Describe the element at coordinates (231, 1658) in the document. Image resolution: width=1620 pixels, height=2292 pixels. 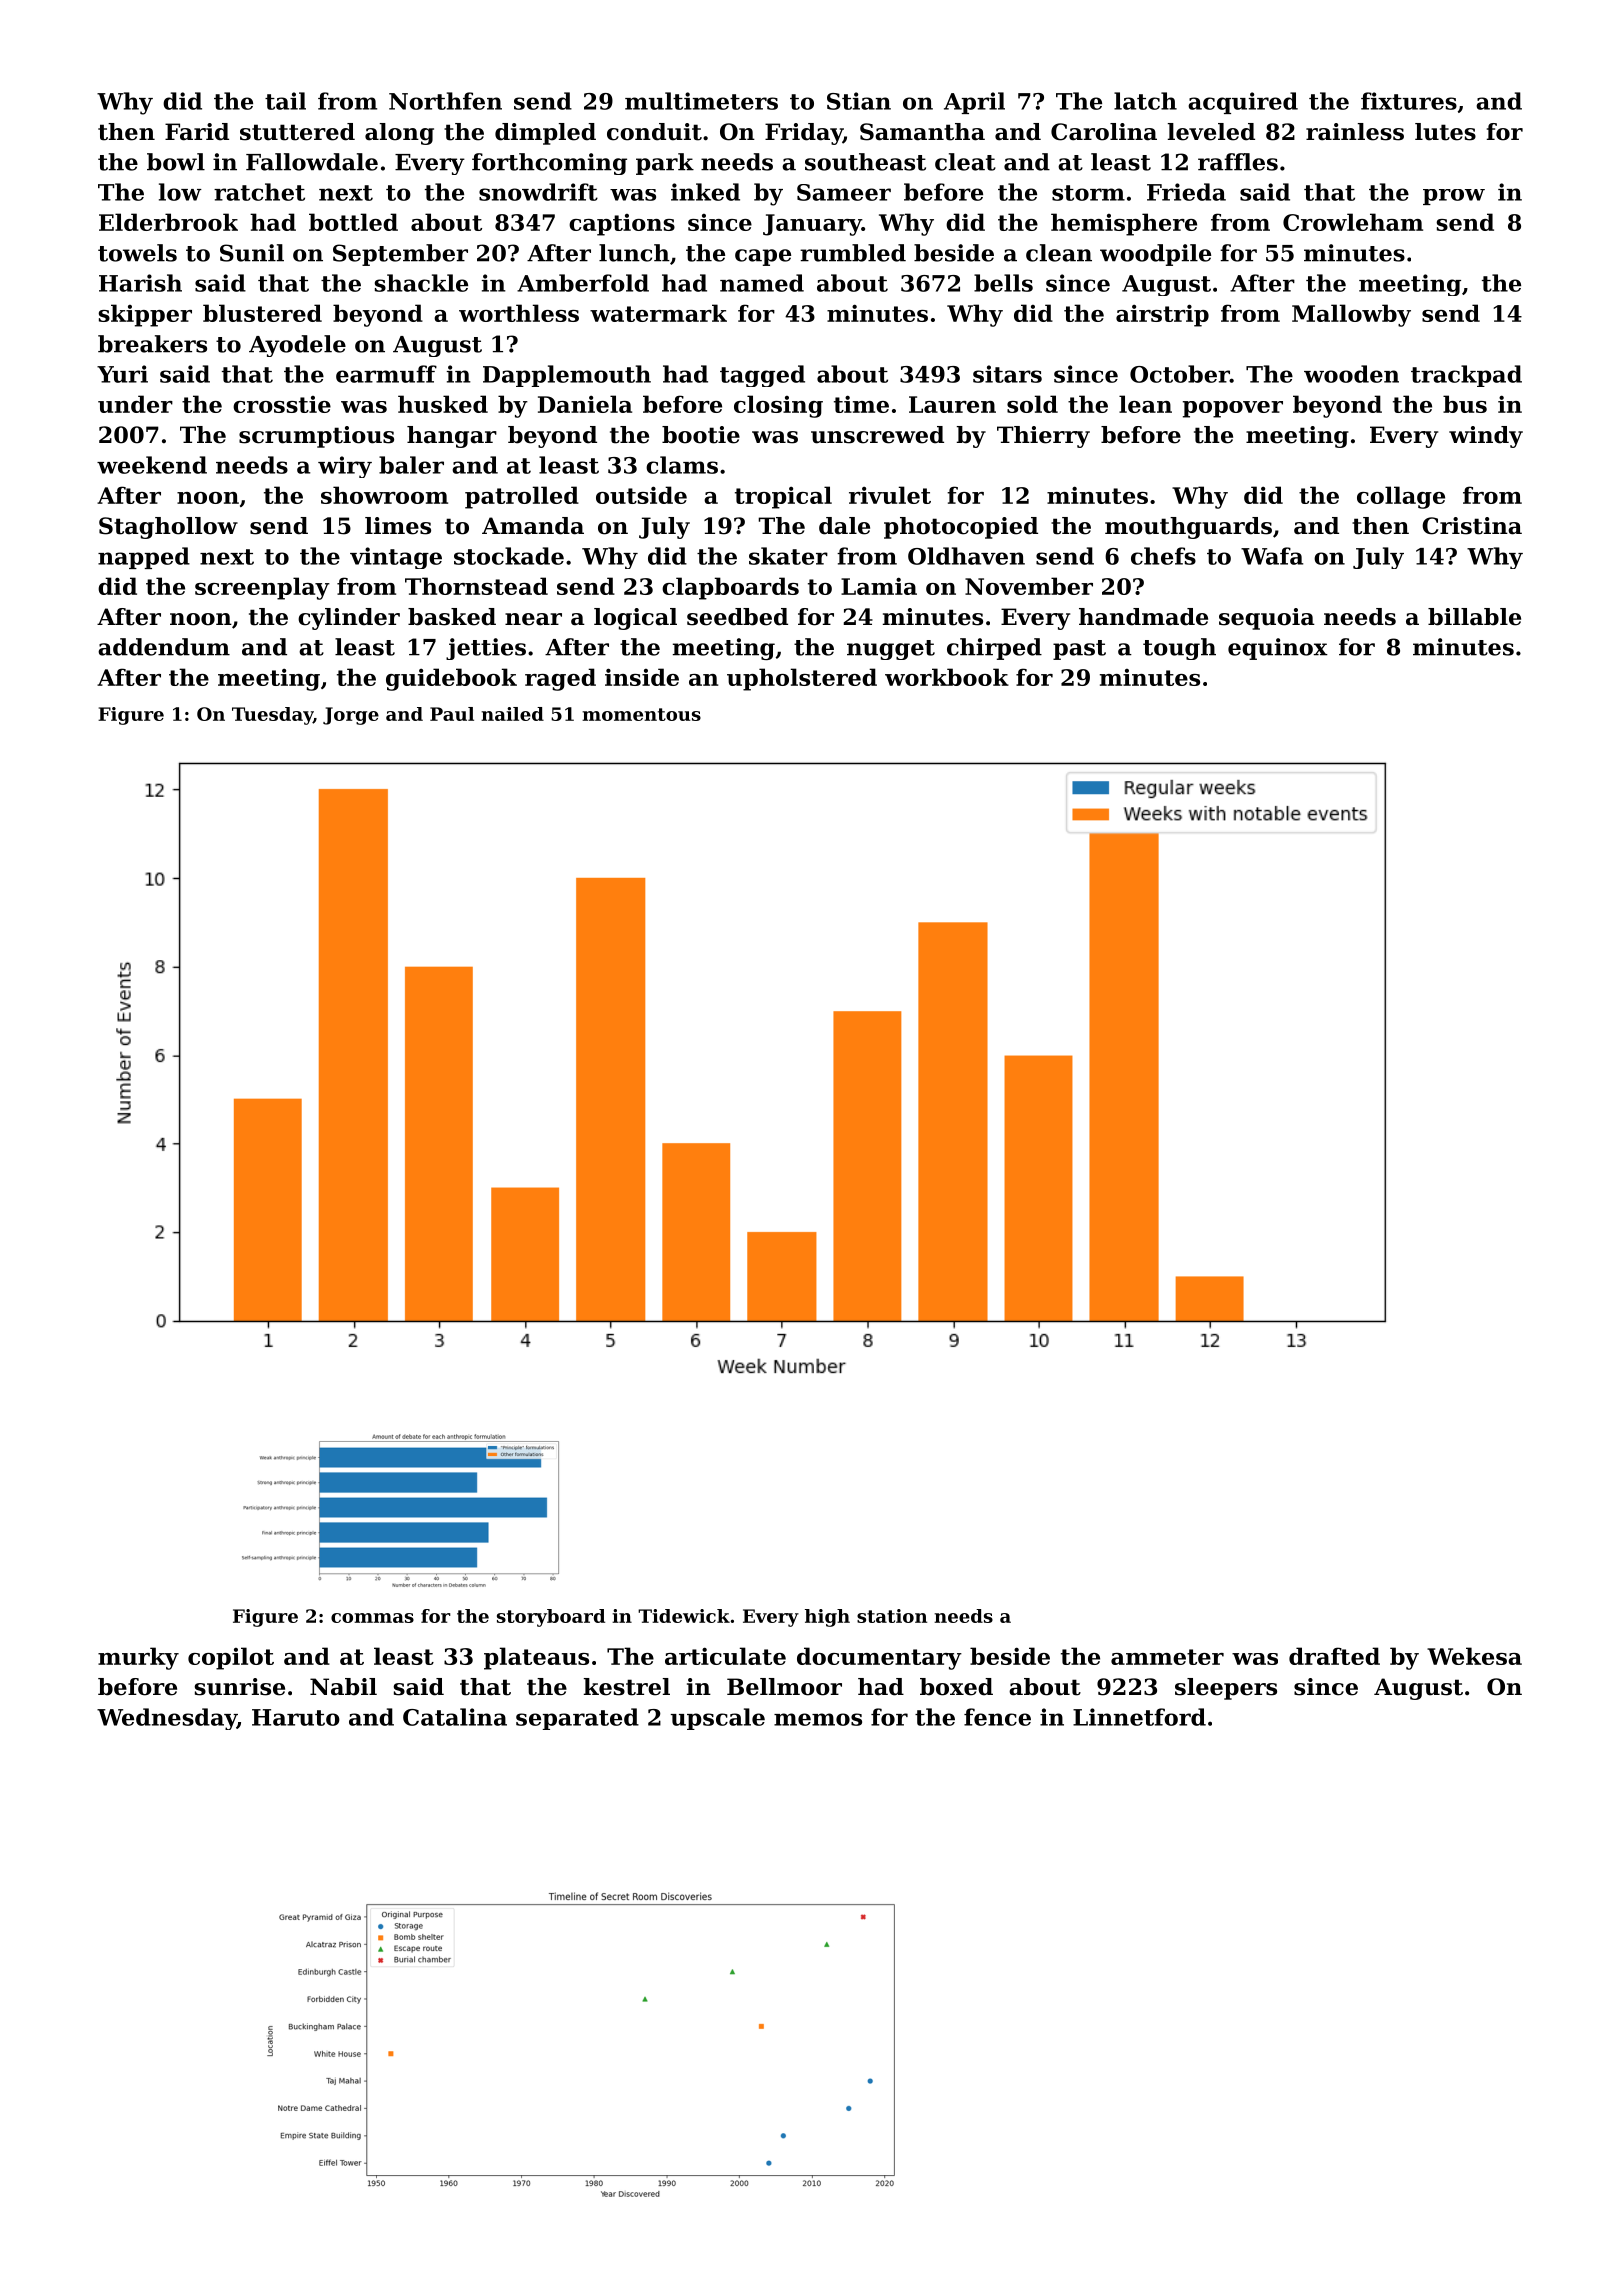
I see `copilot` at that location.
